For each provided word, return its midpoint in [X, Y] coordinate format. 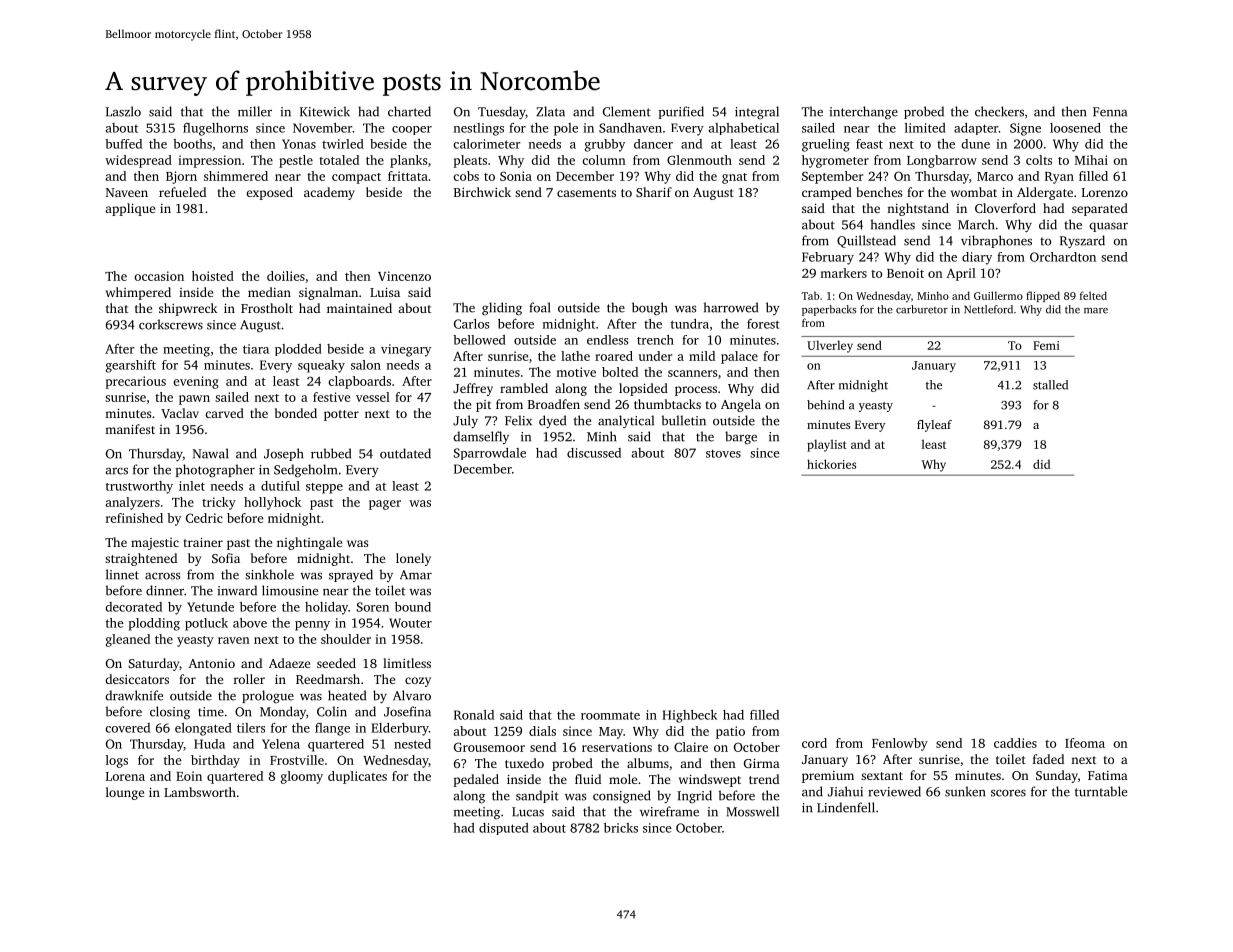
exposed [269, 193]
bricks [621, 828]
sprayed [351, 575]
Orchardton [1063, 257]
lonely [413, 559]
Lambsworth [200, 792]
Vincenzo [404, 276]
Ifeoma [1085, 743]
